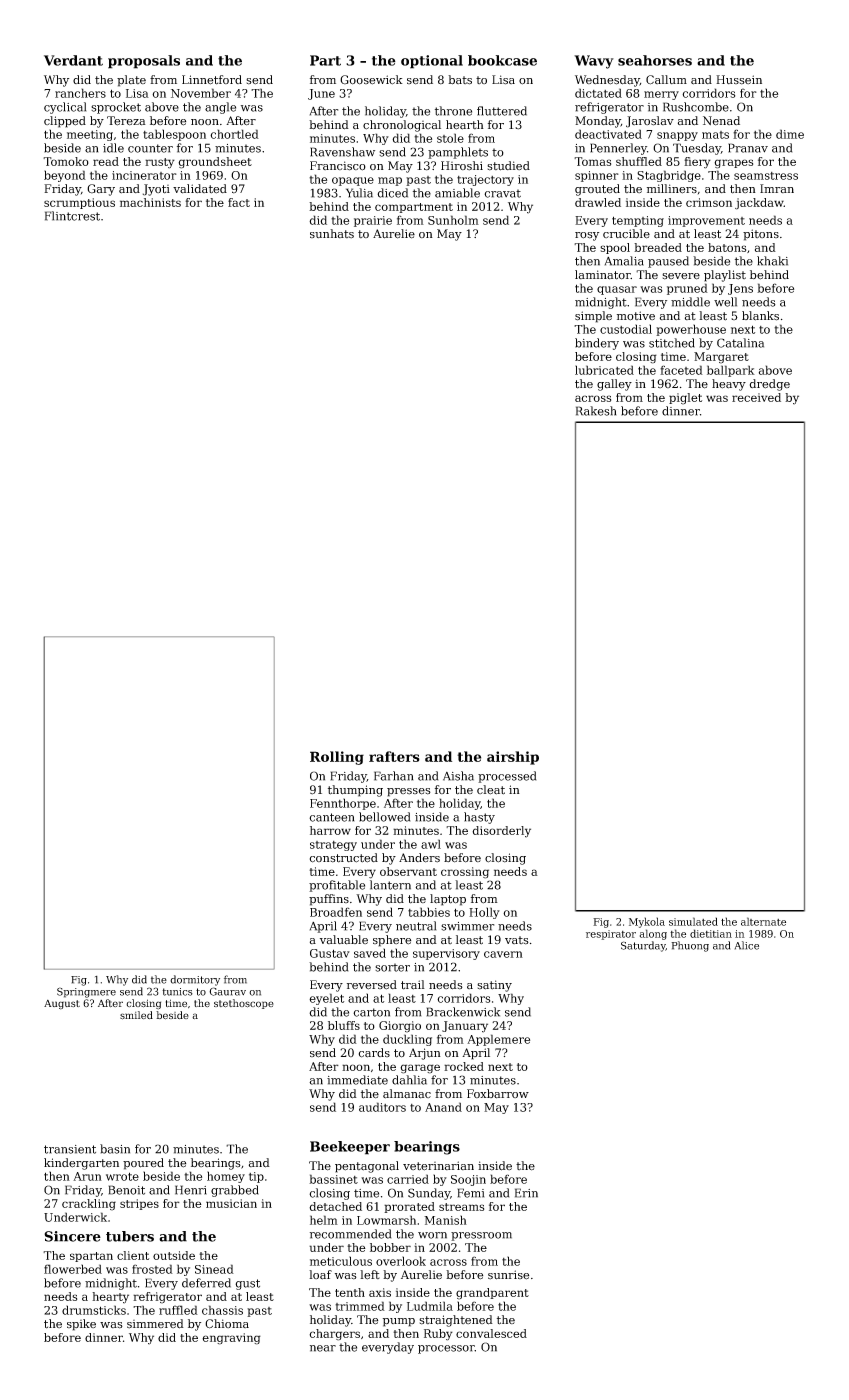  What do you see at coordinates (355, 791) in the document?
I see `thumping` at bounding box center [355, 791].
